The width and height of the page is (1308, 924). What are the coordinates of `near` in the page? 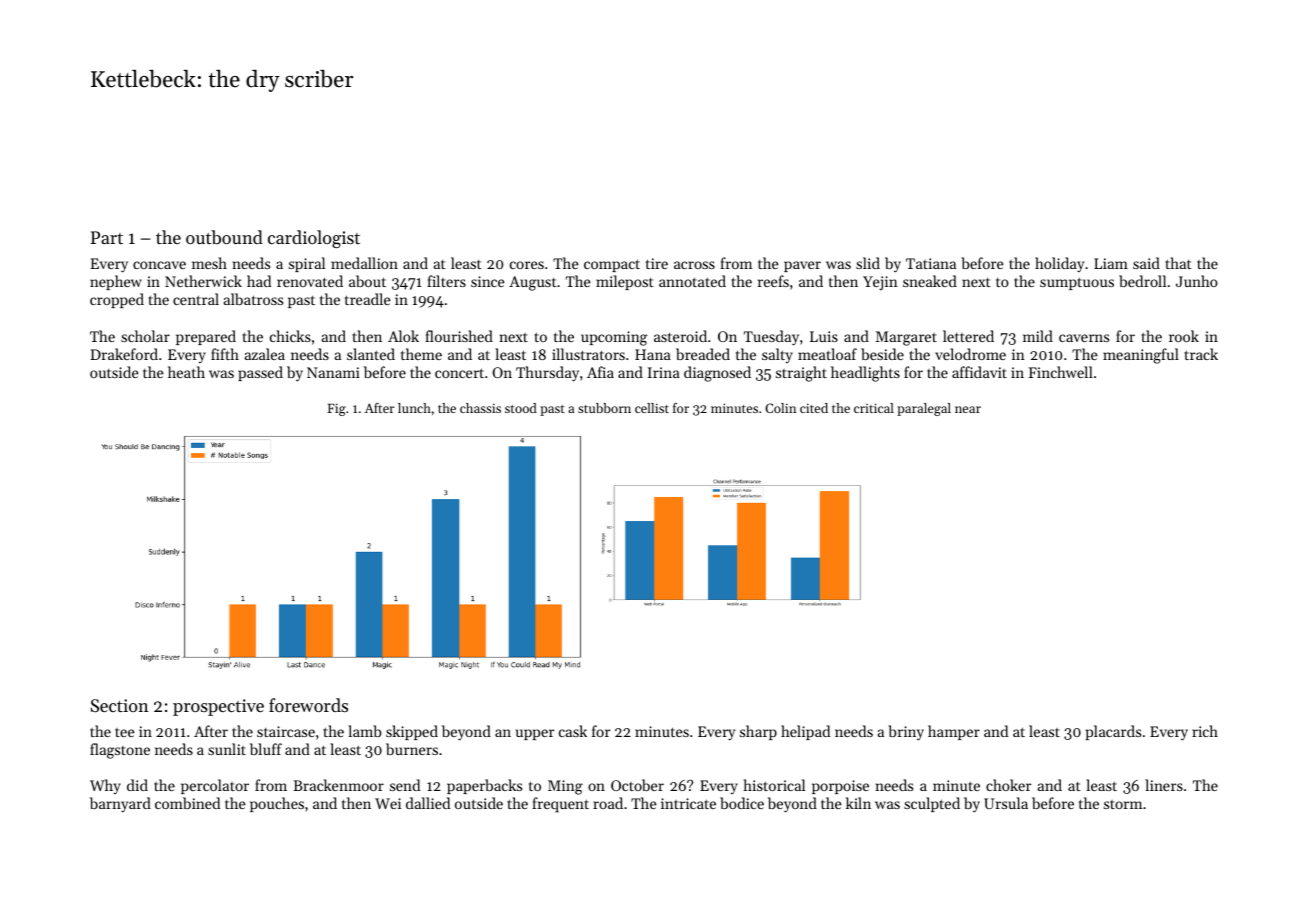 It's located at (968, 409).
